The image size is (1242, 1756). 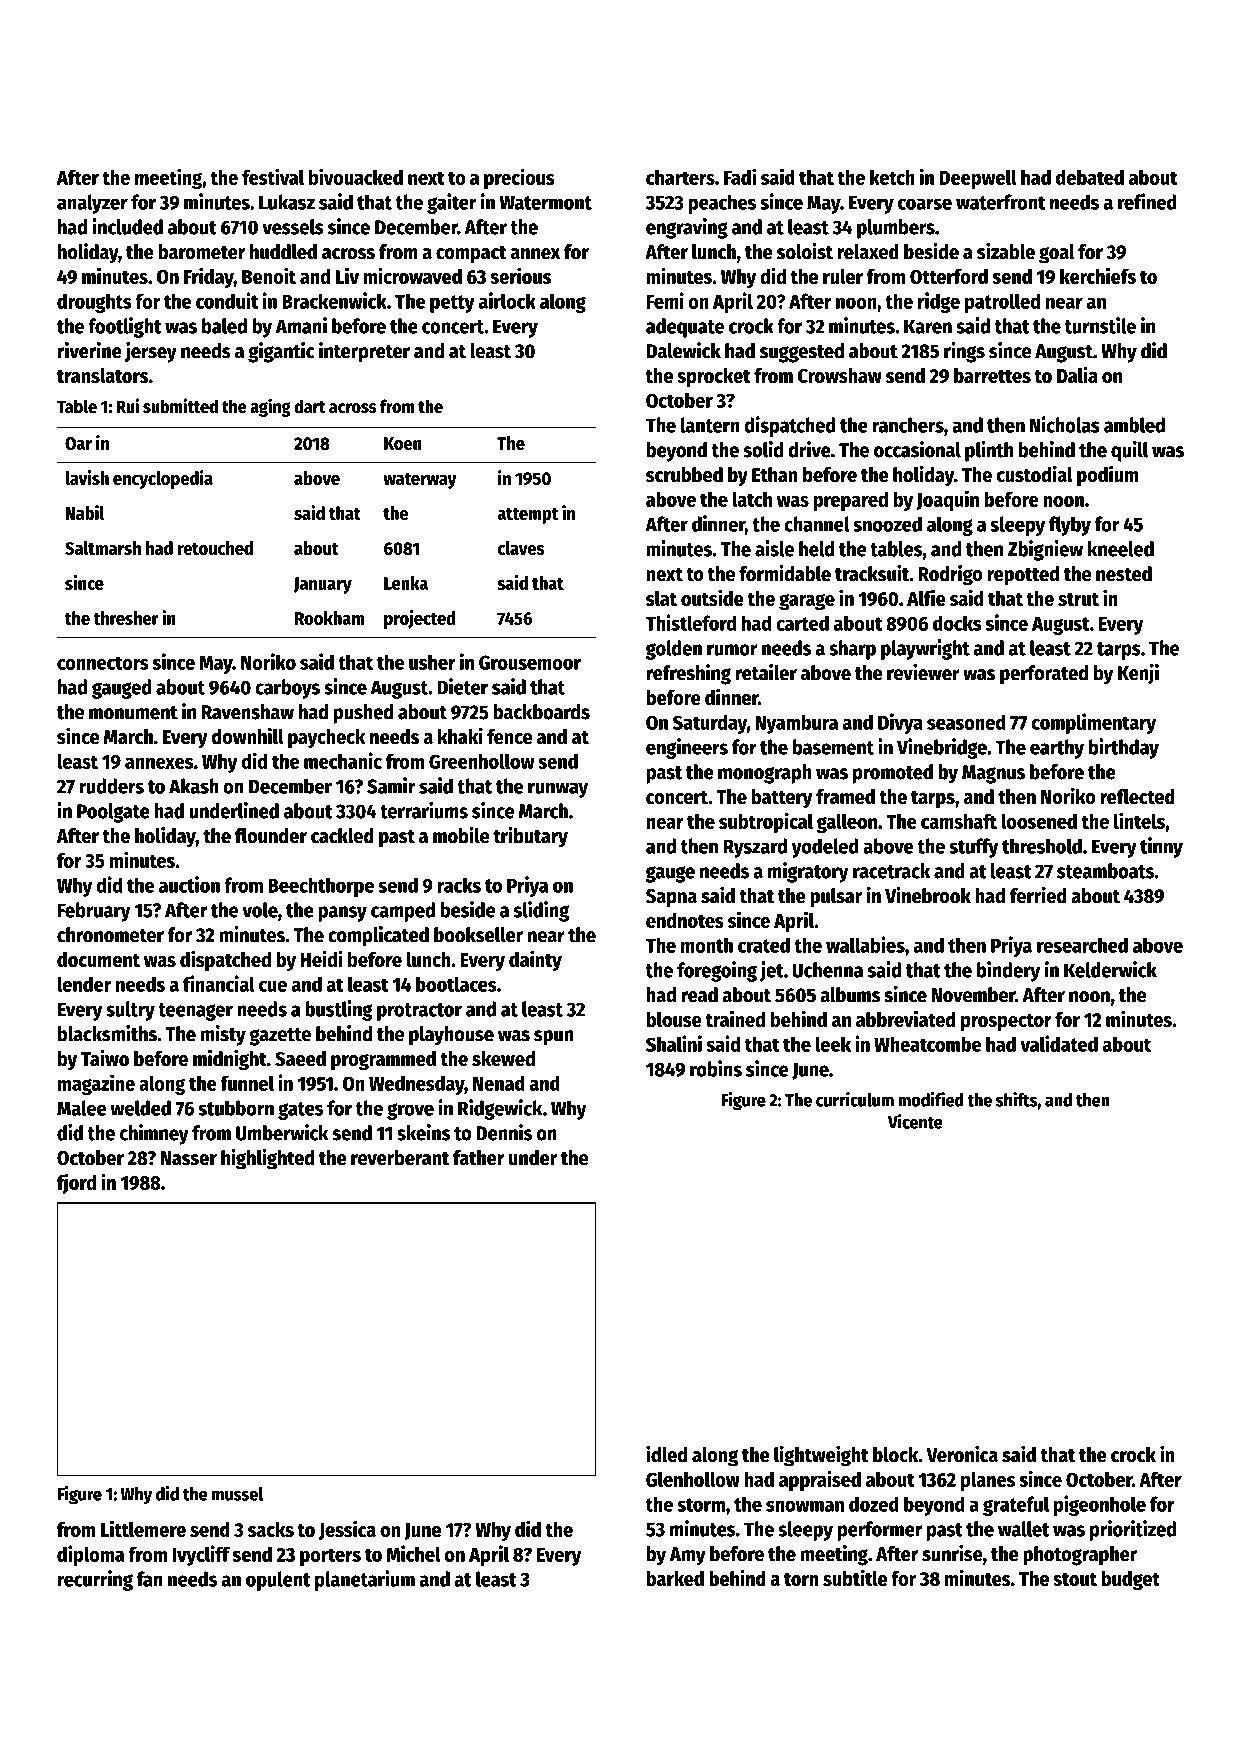 I want to click on sliding, so click(x=541, y=911).
